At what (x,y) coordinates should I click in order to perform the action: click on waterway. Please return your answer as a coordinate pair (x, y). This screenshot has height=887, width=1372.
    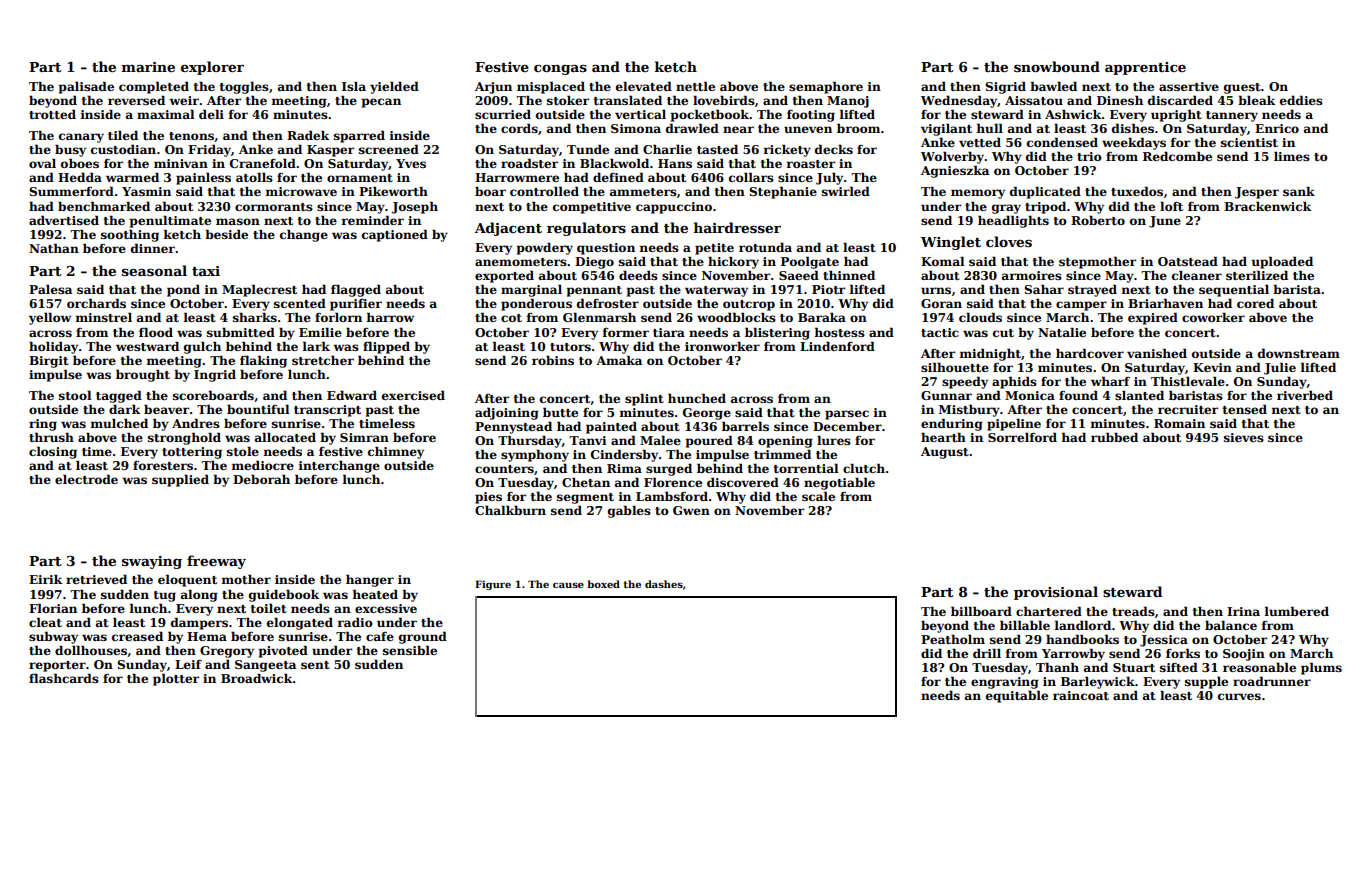
    Looking at the image, I should click on (716, 291).
